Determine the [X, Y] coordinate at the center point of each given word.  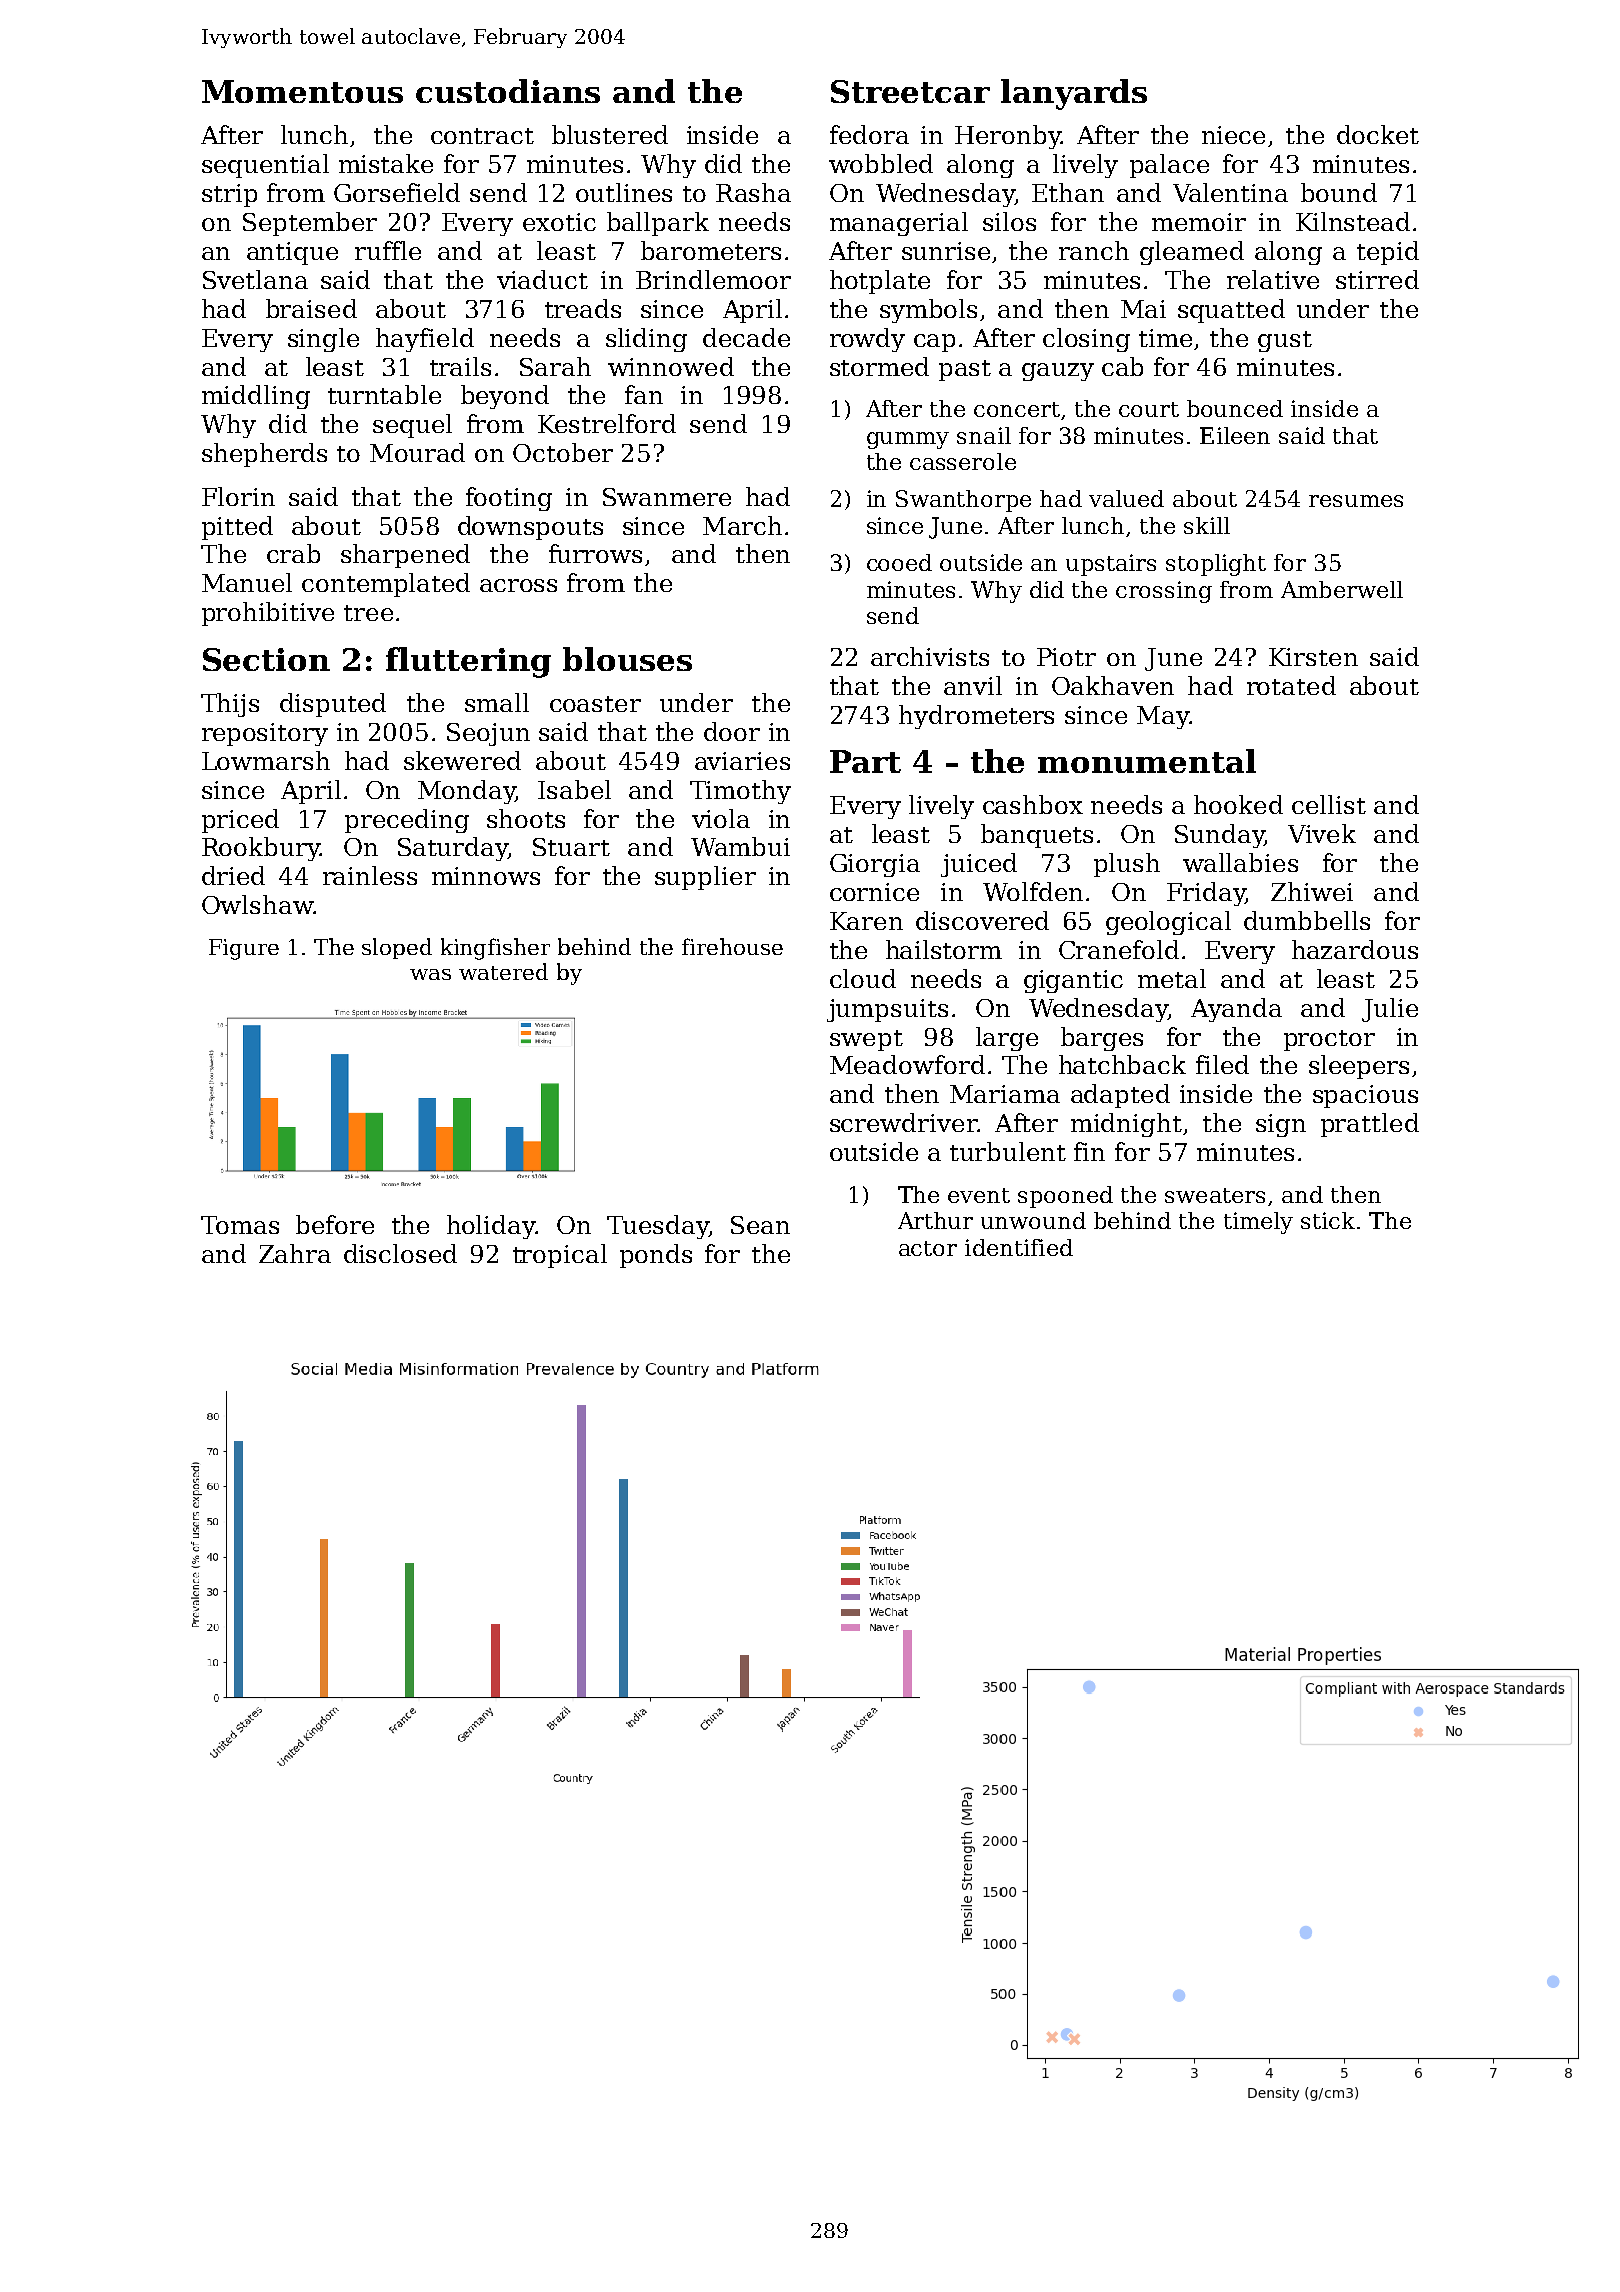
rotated [1291, 685]
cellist [1329, 804]
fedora [869, 134]
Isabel [574, 789]
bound [1339, 192]
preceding [407, 821]
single [323, 340]
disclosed [400, 1253]
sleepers [1359, 1067]
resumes [1356, 501]
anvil [973, 685]
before [335, 1224]
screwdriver [903, 1122]
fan [644, 394]
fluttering [468, 662]
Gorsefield [397, 192]
